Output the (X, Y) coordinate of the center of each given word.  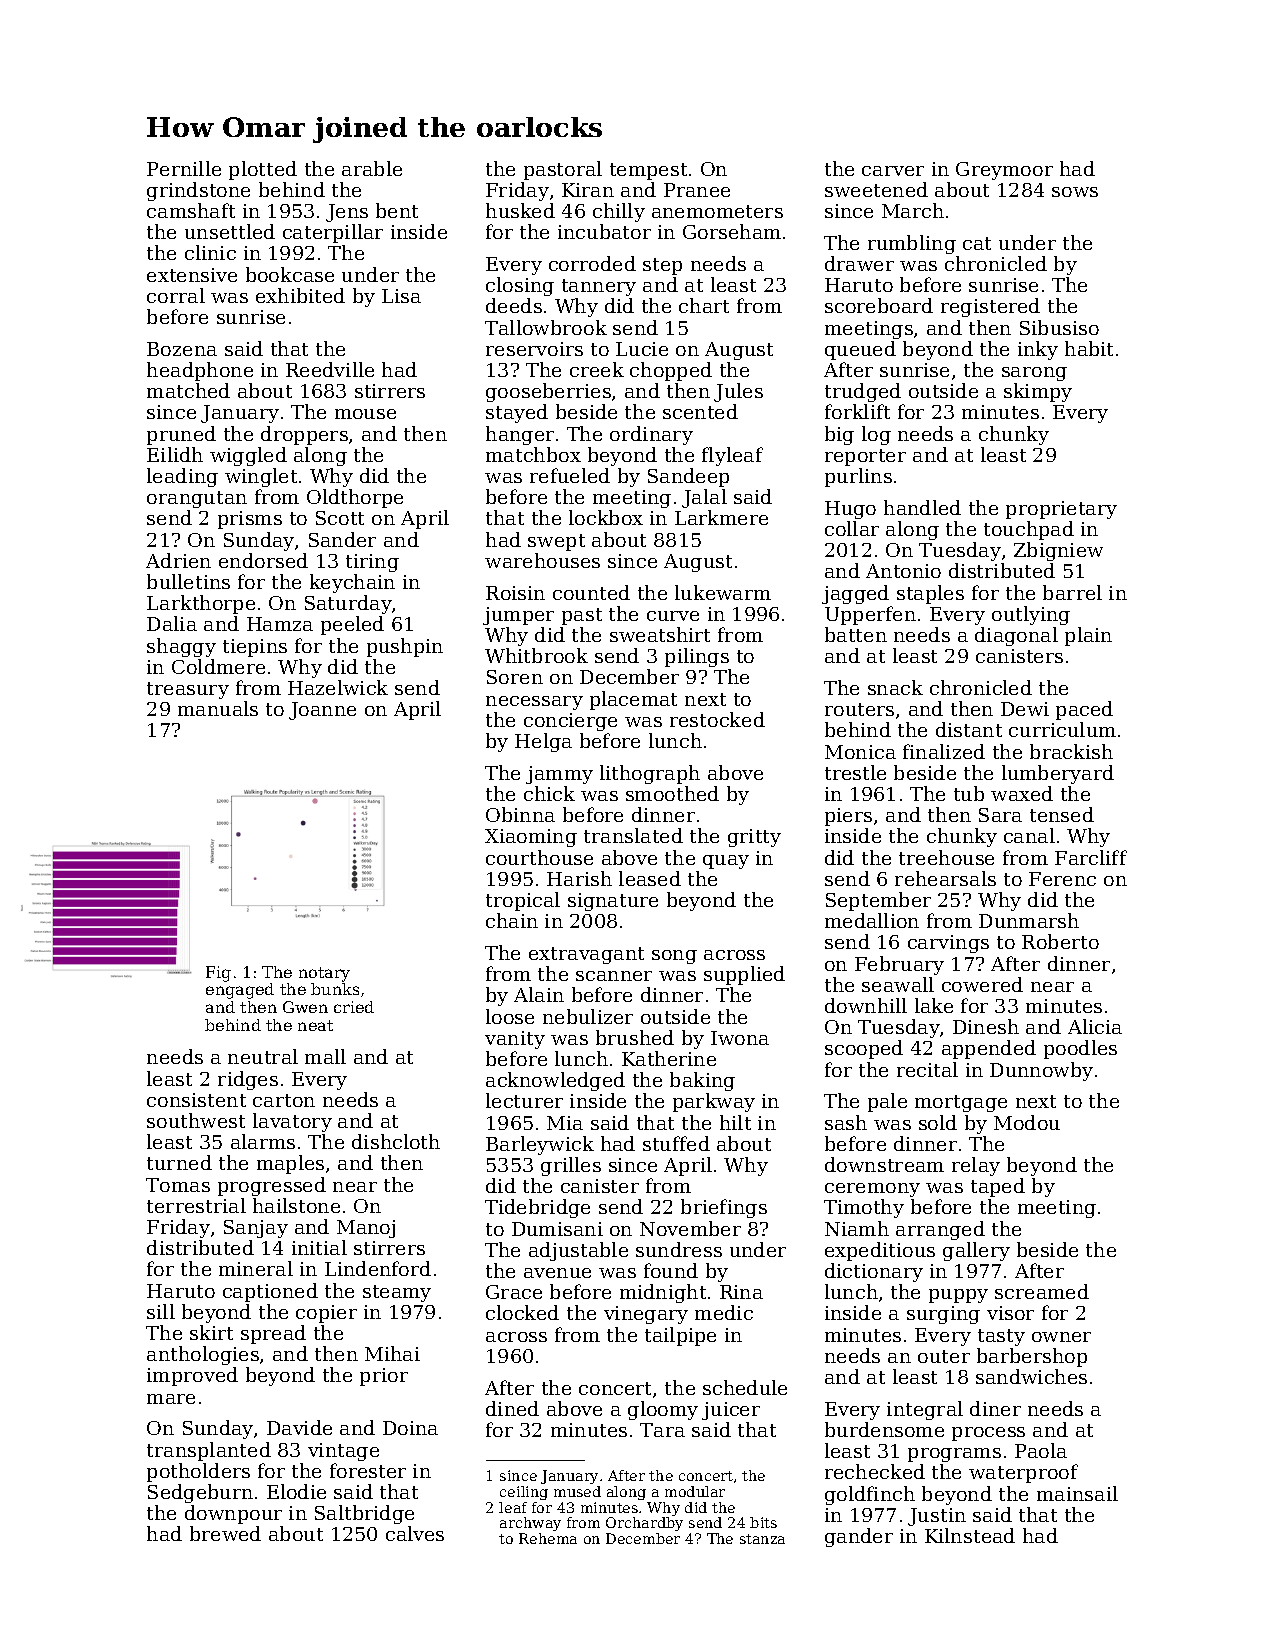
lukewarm (723, 592)
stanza (762, 1539)
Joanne (322, 711)
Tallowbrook (546, 327)
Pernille (184, 168)
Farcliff (1091, 857)
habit (1089, 348)
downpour (233, 1514)
